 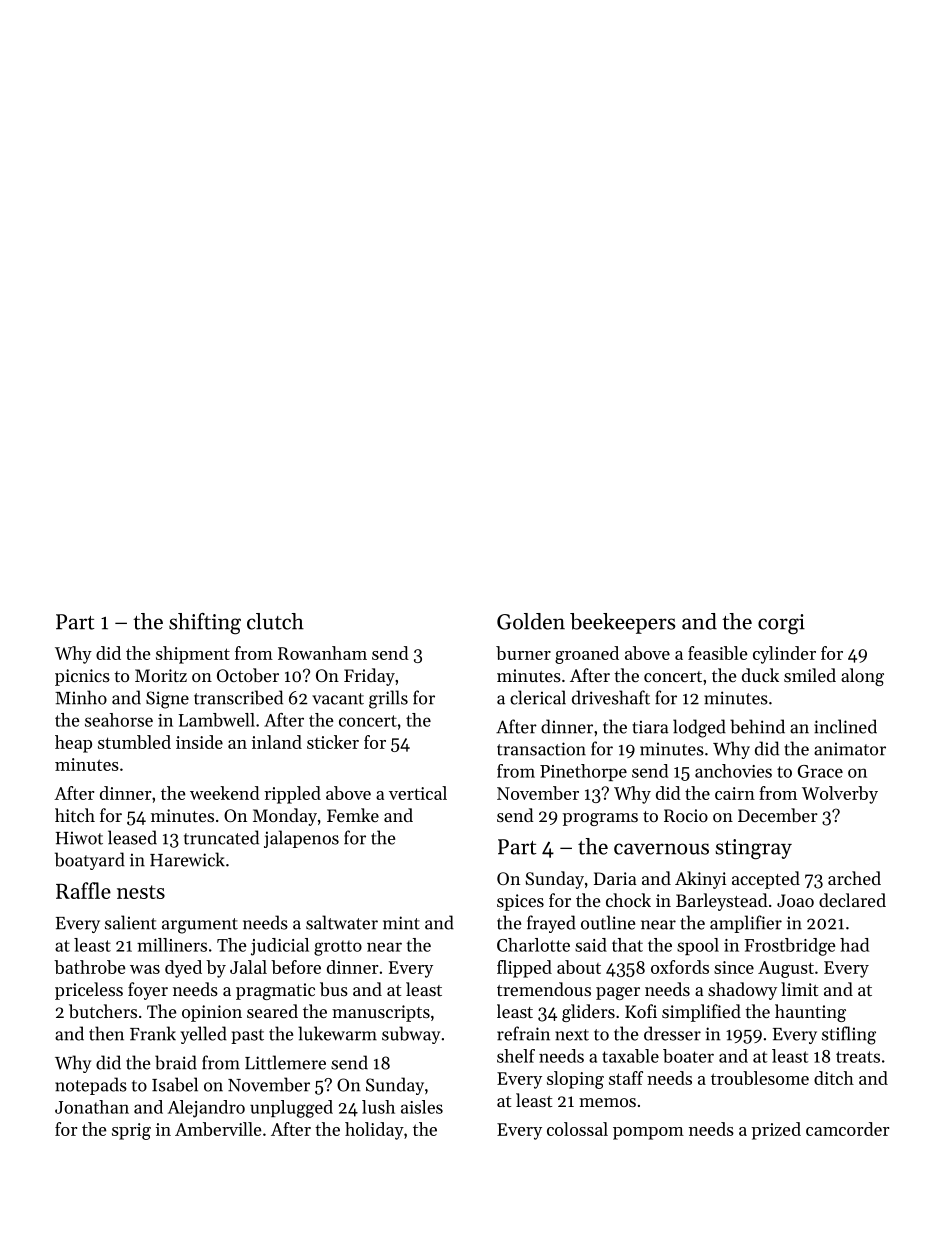 What do you see at coordinates (205, 624) in the document?
I see `shifting` at bounding box center [205, 624].
